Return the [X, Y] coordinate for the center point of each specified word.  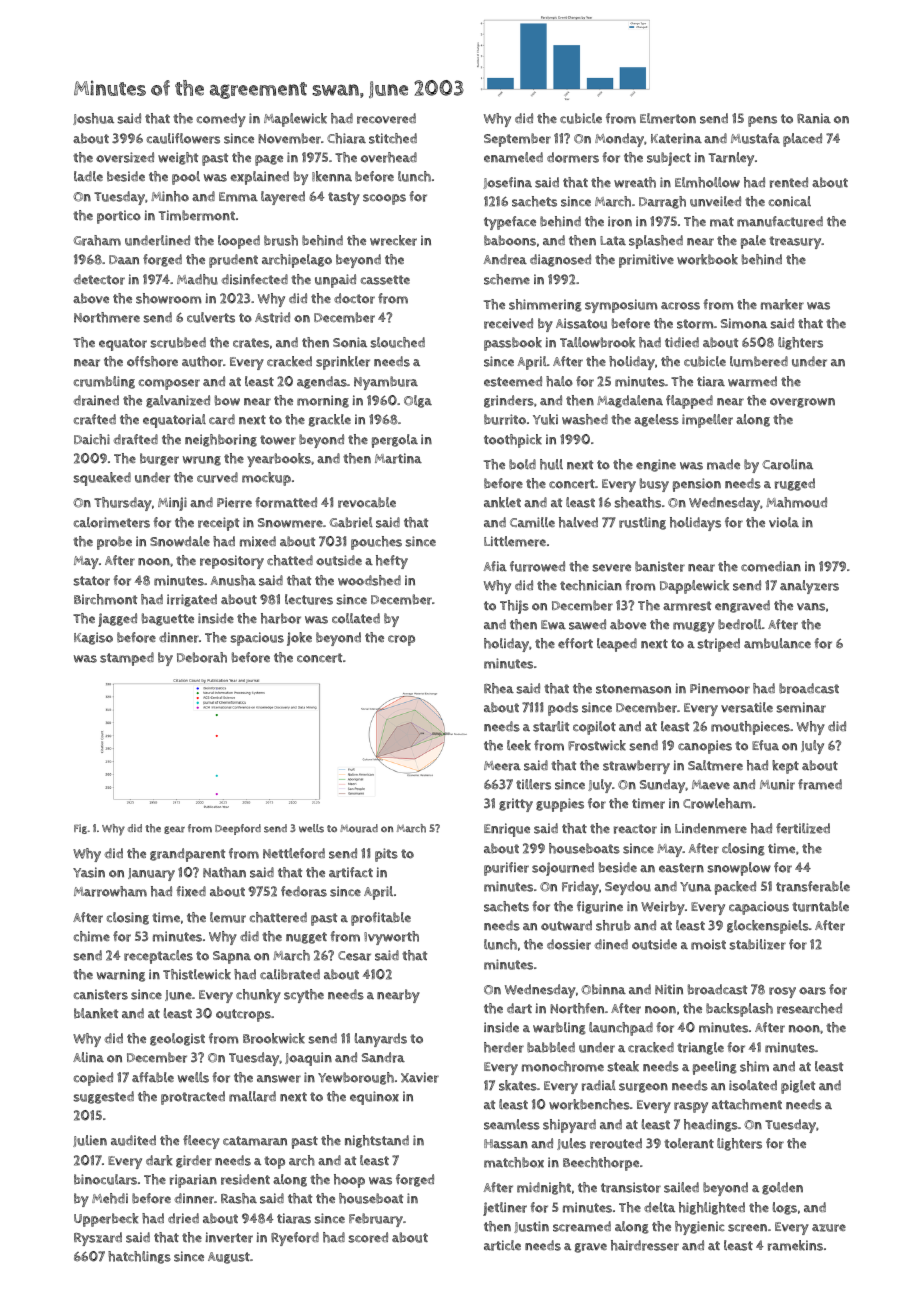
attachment [747, 1104]
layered [283, 198]
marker [782, 304]
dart [519, 1008]
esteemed [513, 381]
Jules [571, 1144]
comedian [771, 566]
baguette [168, 619]
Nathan [224, 872]
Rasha [239, 1198]
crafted [95, 419]
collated [356, 618]
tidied [682, 342]
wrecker [393, 240]
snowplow [739, 869]
